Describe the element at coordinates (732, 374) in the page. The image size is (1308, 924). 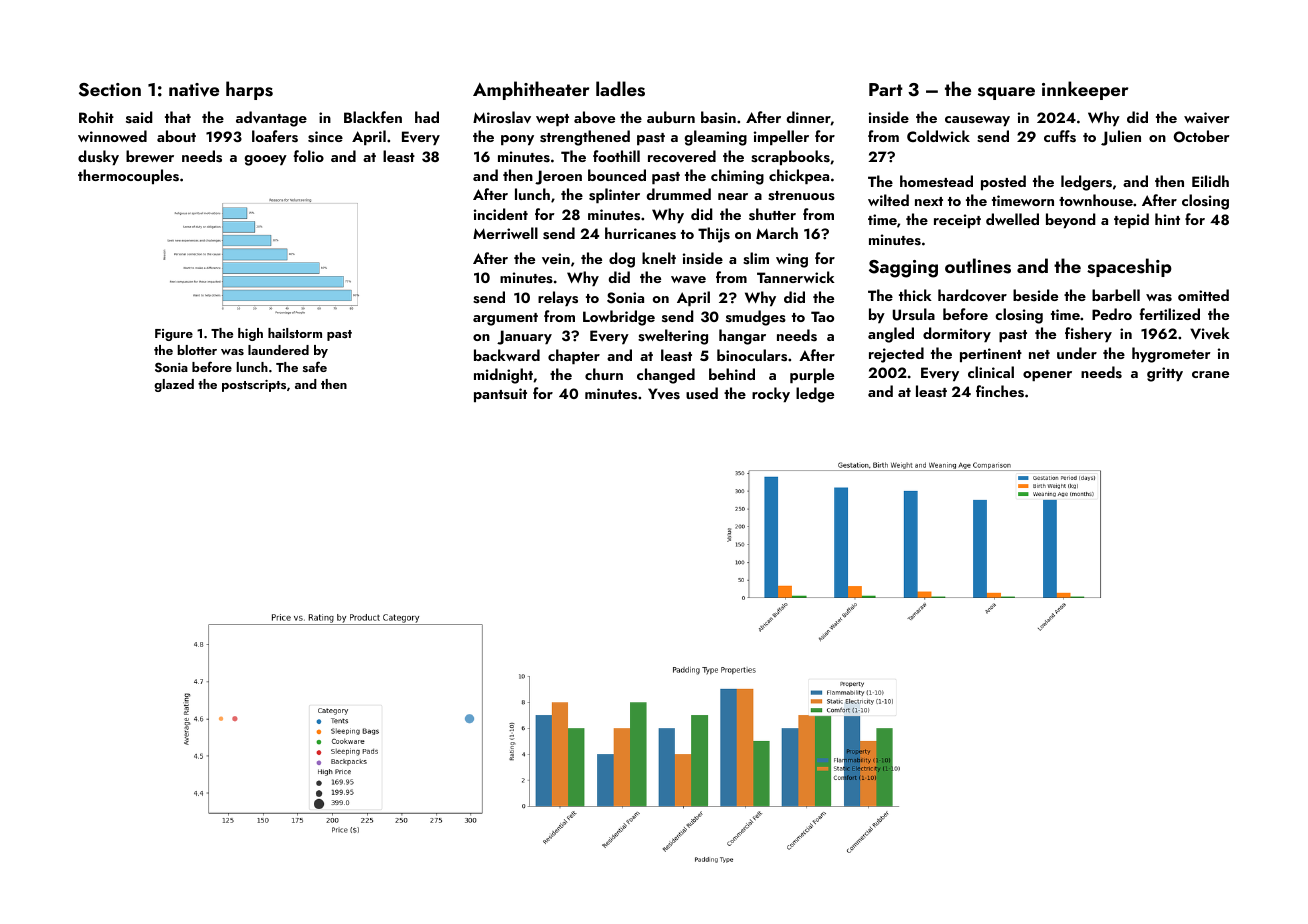
I see `behind` at that location.
